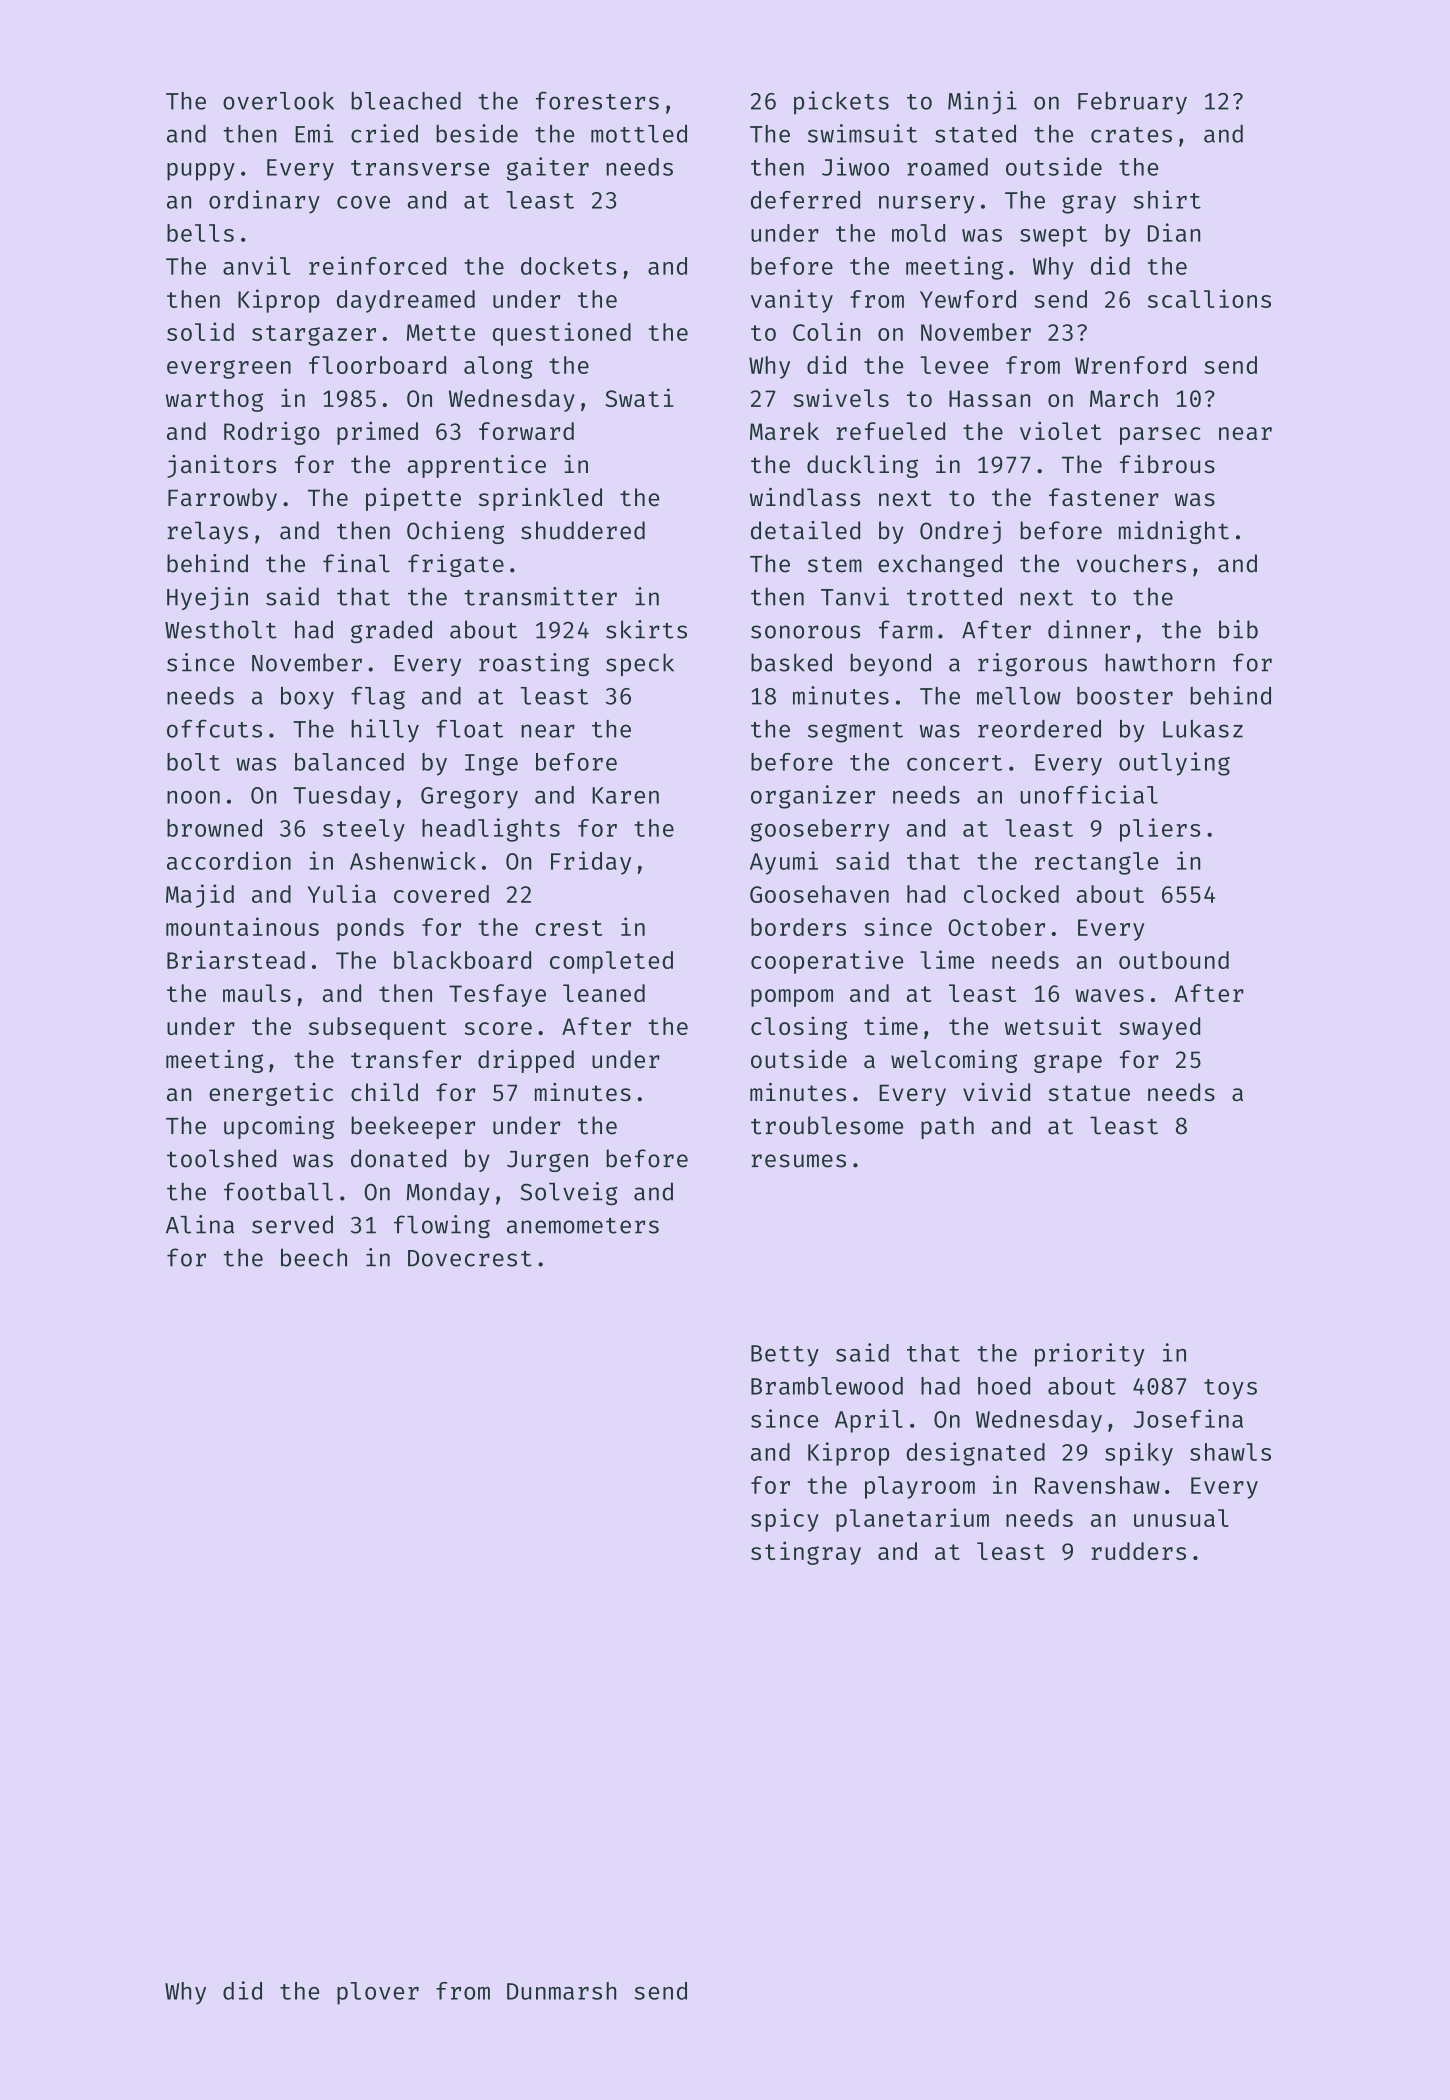 This image has width=1450, height=2100. I want to click on shuddered, so click(583, 530).
